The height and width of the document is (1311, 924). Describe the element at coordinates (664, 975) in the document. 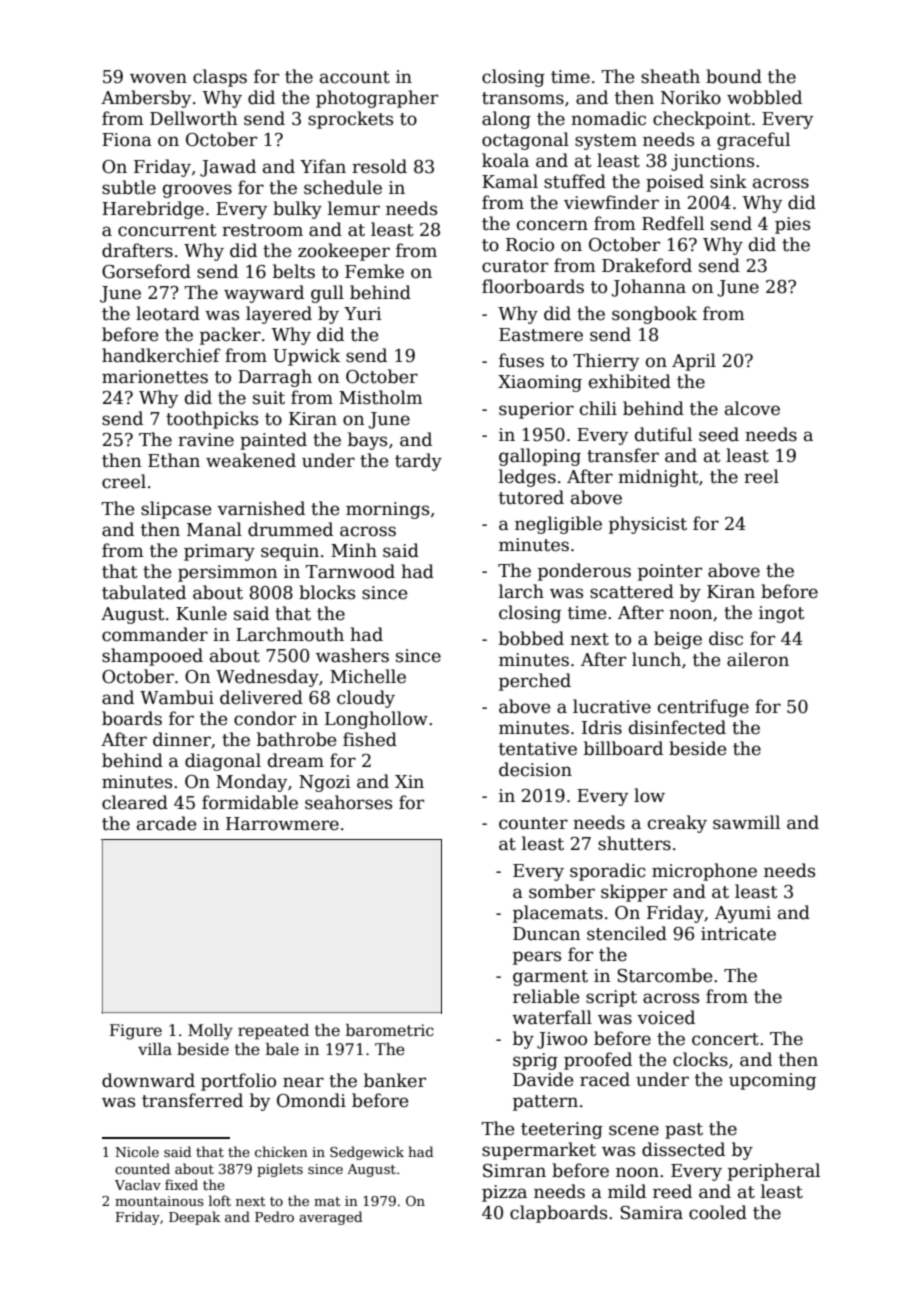

I see `Starcombe` at that location.
